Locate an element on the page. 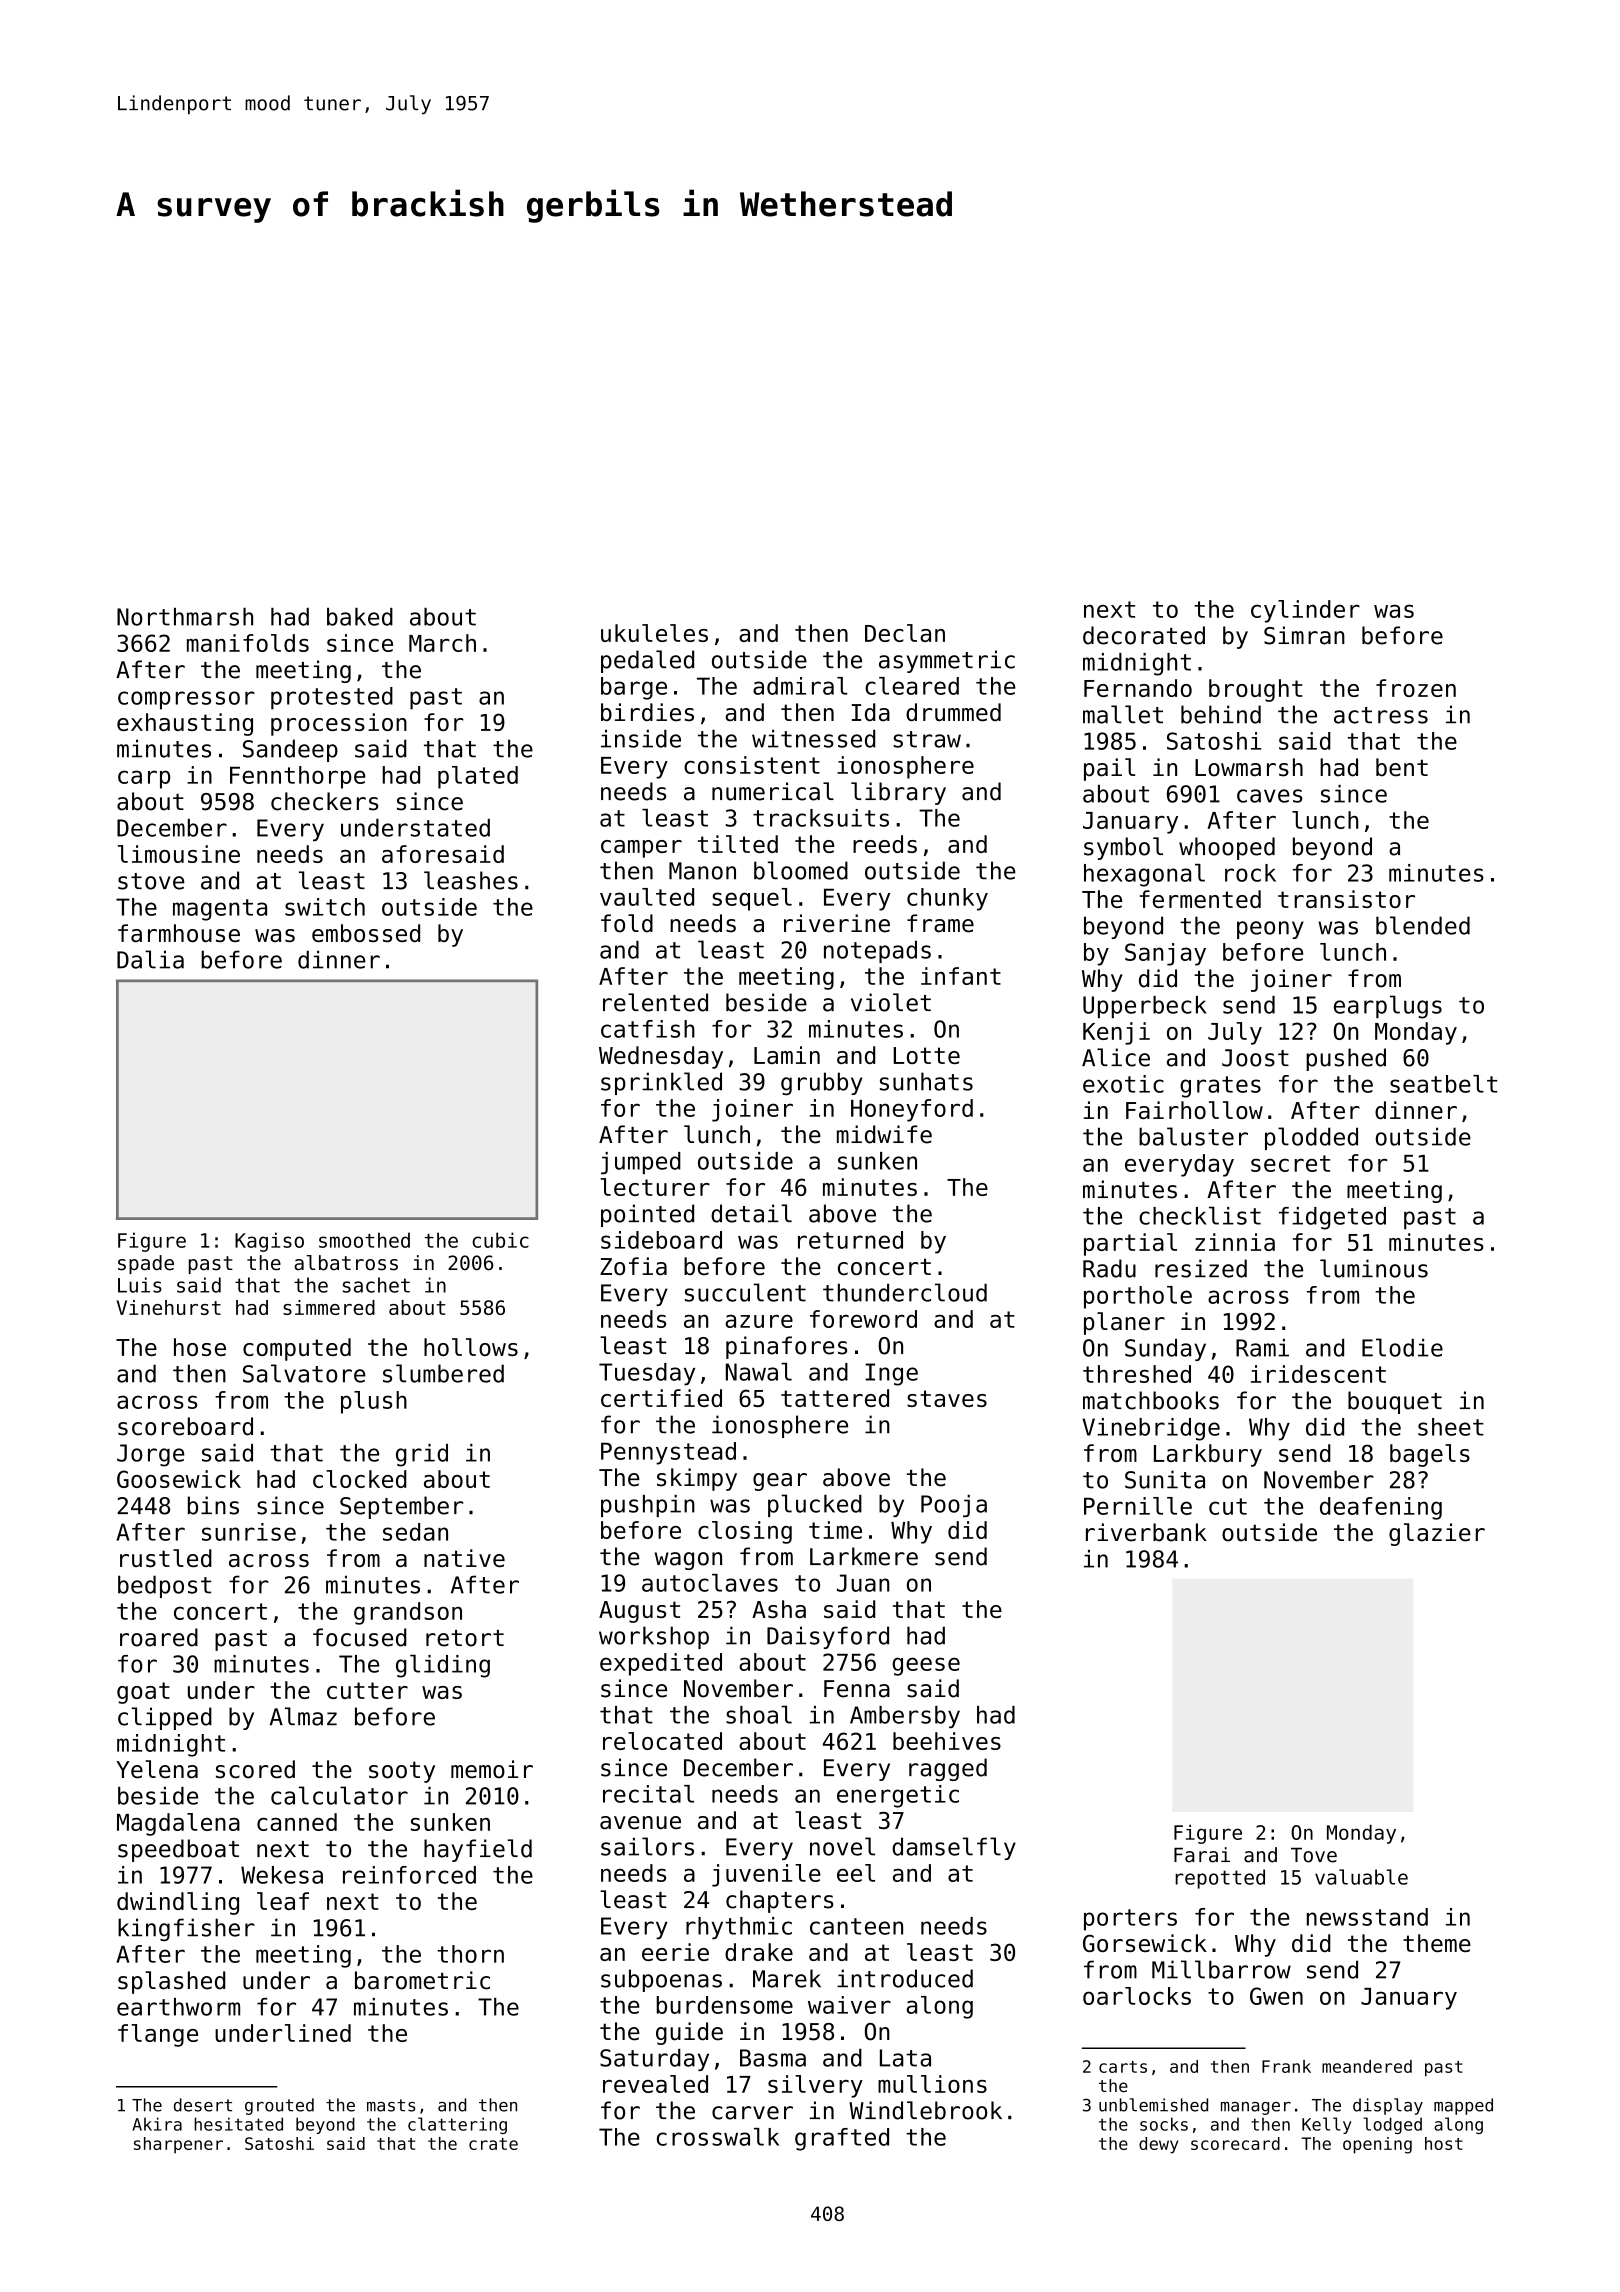 This page has width=1620, height=2292. frozen is located at coordinates (1416, 688).
